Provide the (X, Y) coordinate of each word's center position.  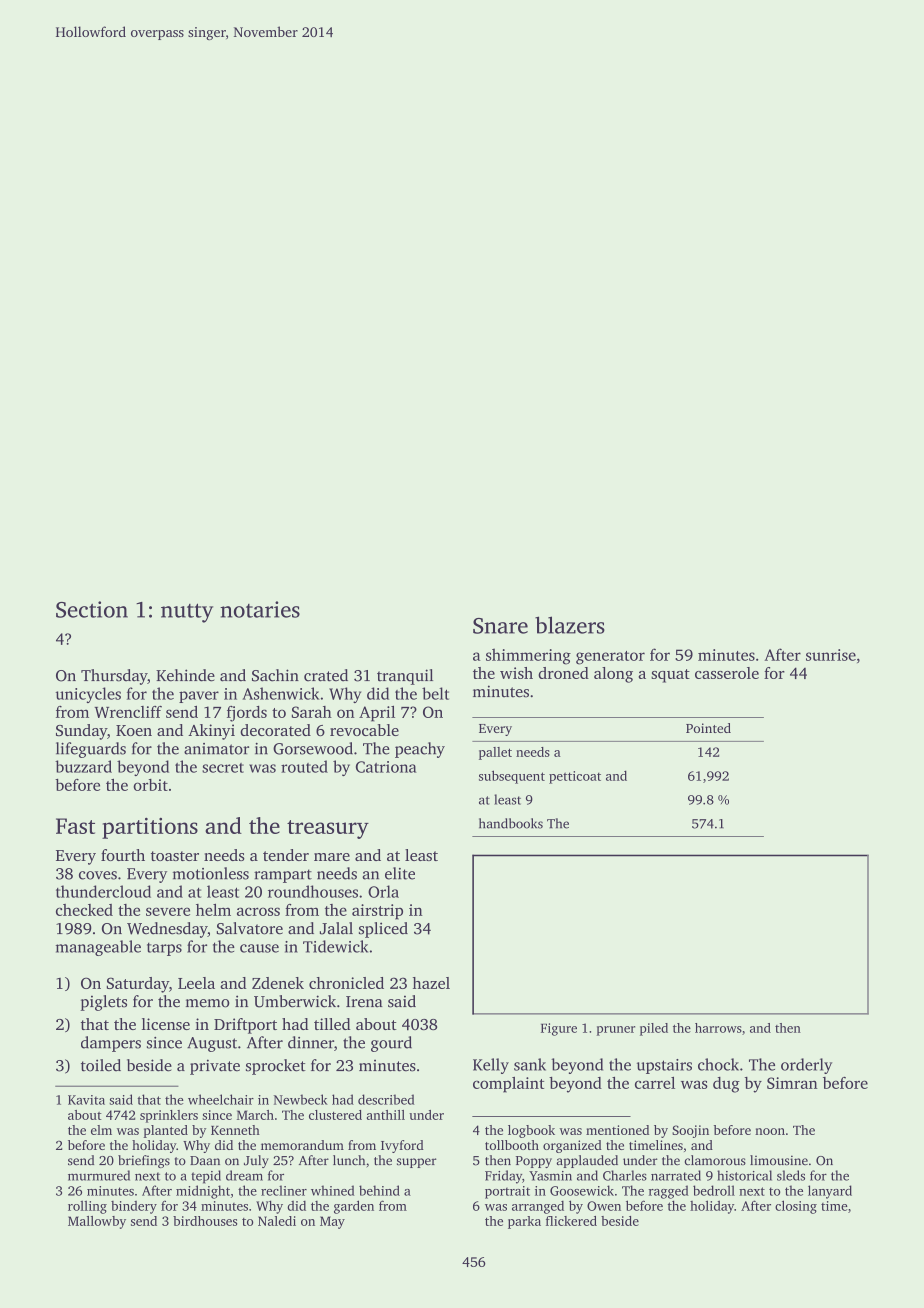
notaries (260, 609)
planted (165, 1131)
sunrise (831, 655)
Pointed (708, 728)
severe (168, 911)
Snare (500, 626)
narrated (676, 1175)
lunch (349, 1160)
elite (400, 873)
